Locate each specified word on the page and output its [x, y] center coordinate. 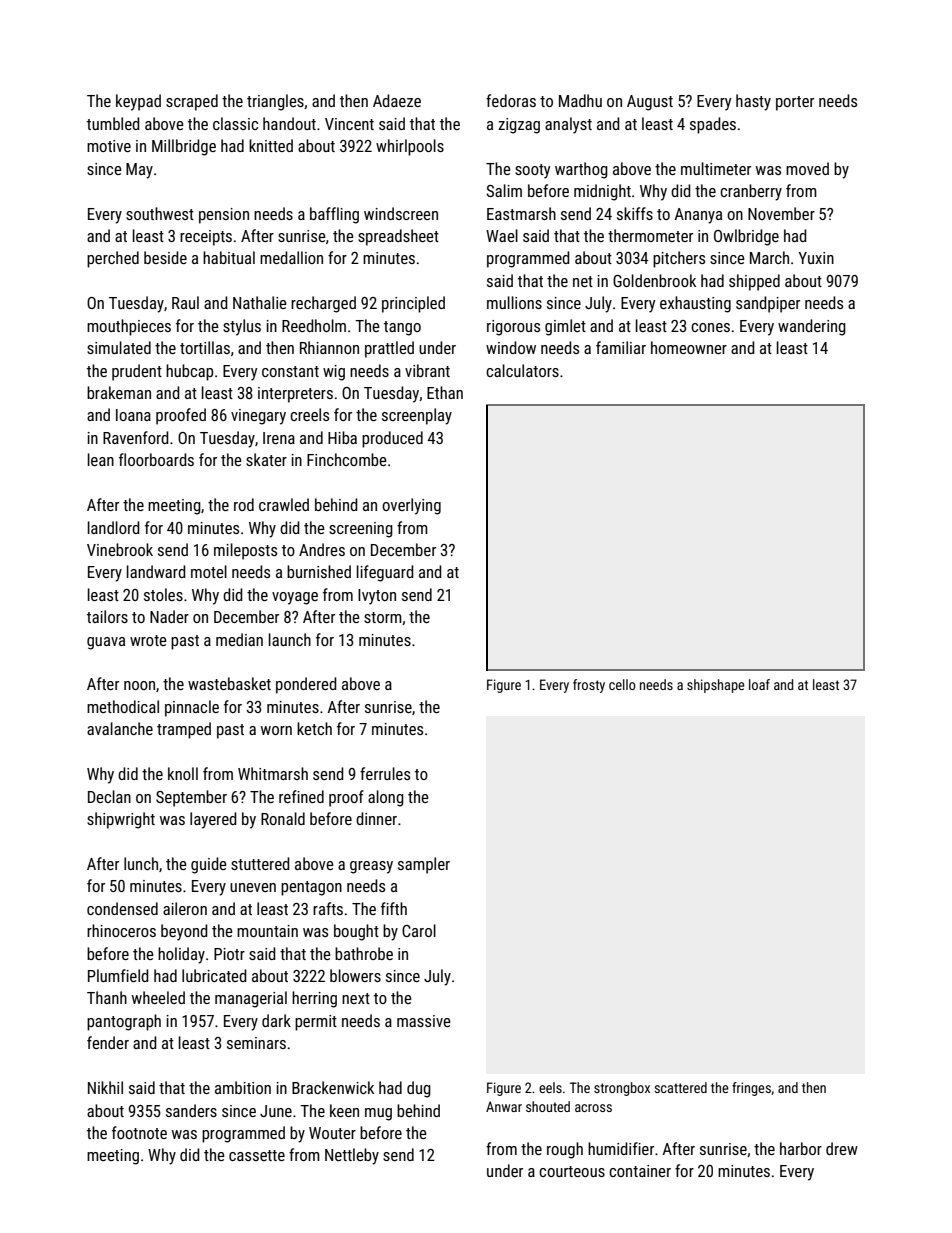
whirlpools [410, 147]
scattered [680, 1087]
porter [795, 103]
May [139, 171]
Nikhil [105, 1087]
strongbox [622, 1089]
